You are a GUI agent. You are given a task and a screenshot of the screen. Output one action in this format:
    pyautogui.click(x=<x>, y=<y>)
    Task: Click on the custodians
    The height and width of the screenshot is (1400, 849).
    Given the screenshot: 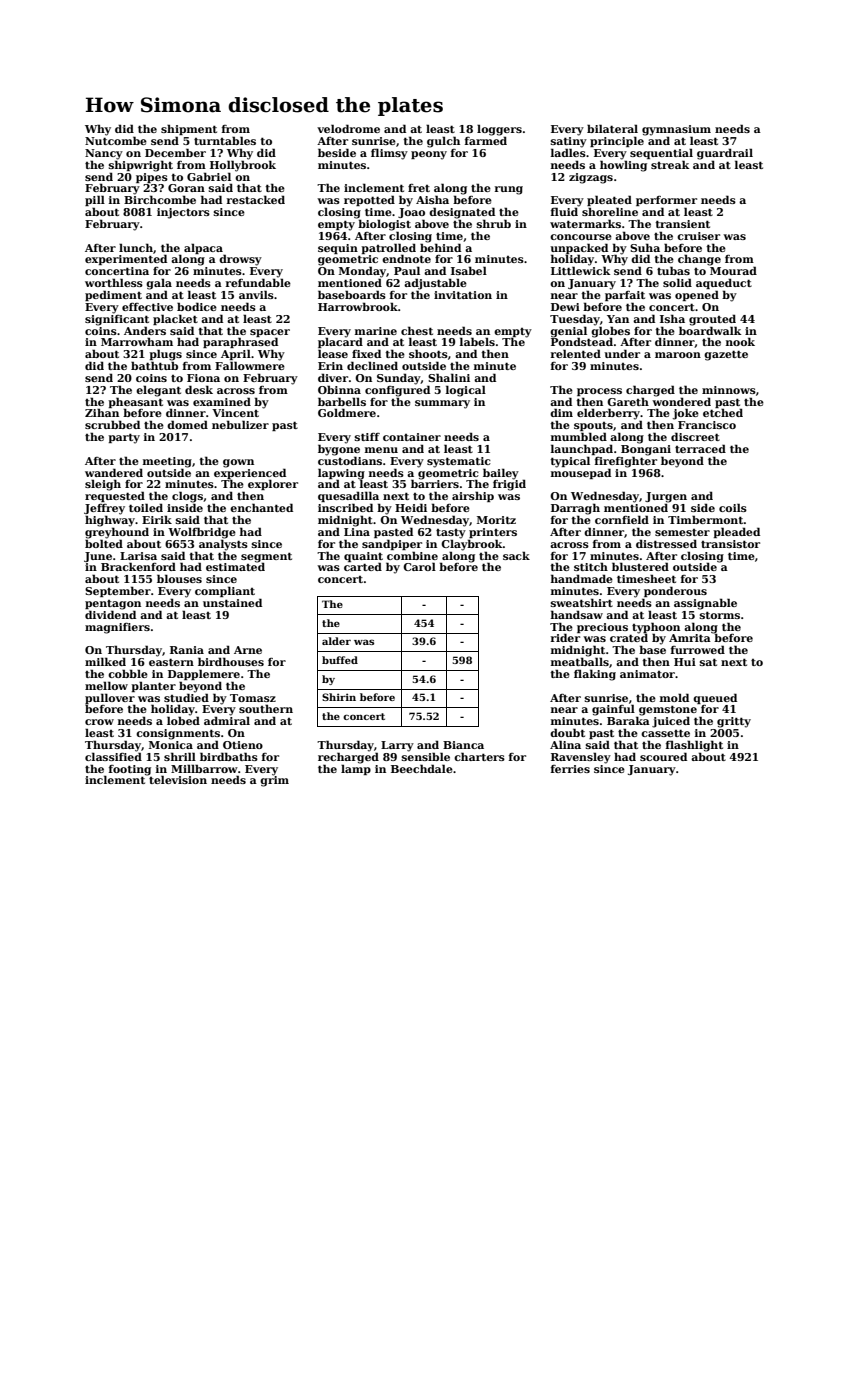 What is the action you would take?
    pyautogui.click(x=350, y=460)
